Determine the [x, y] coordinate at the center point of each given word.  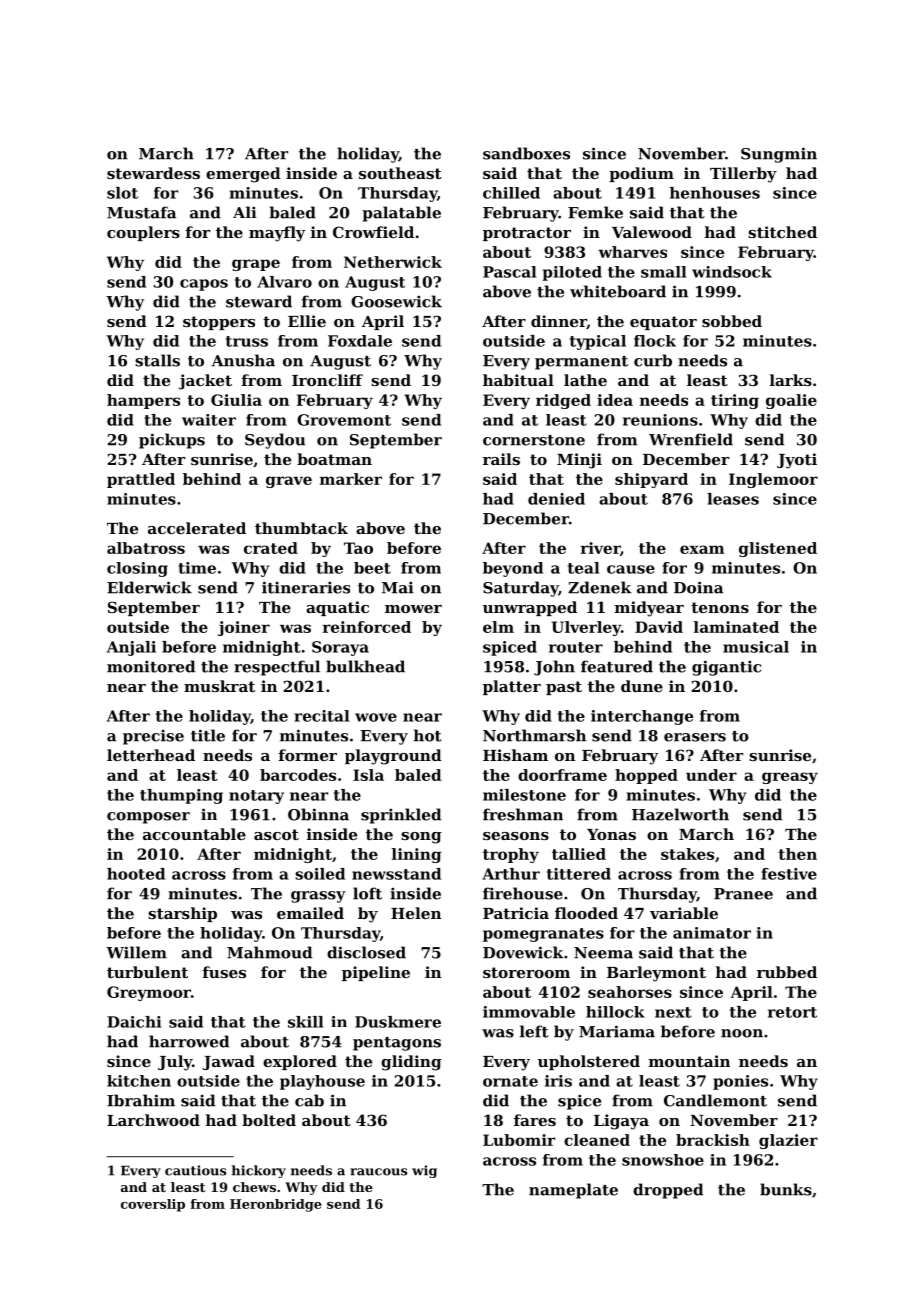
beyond [513, 569]
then [797, 854]
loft [367, 893]
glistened [778, 549]
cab [309, 1100]
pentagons [397, 1044]
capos [204, 285]
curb [653, 360]
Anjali [131, 648]
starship [182, 914]
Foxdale [360, 341]
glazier [788, 1141]
